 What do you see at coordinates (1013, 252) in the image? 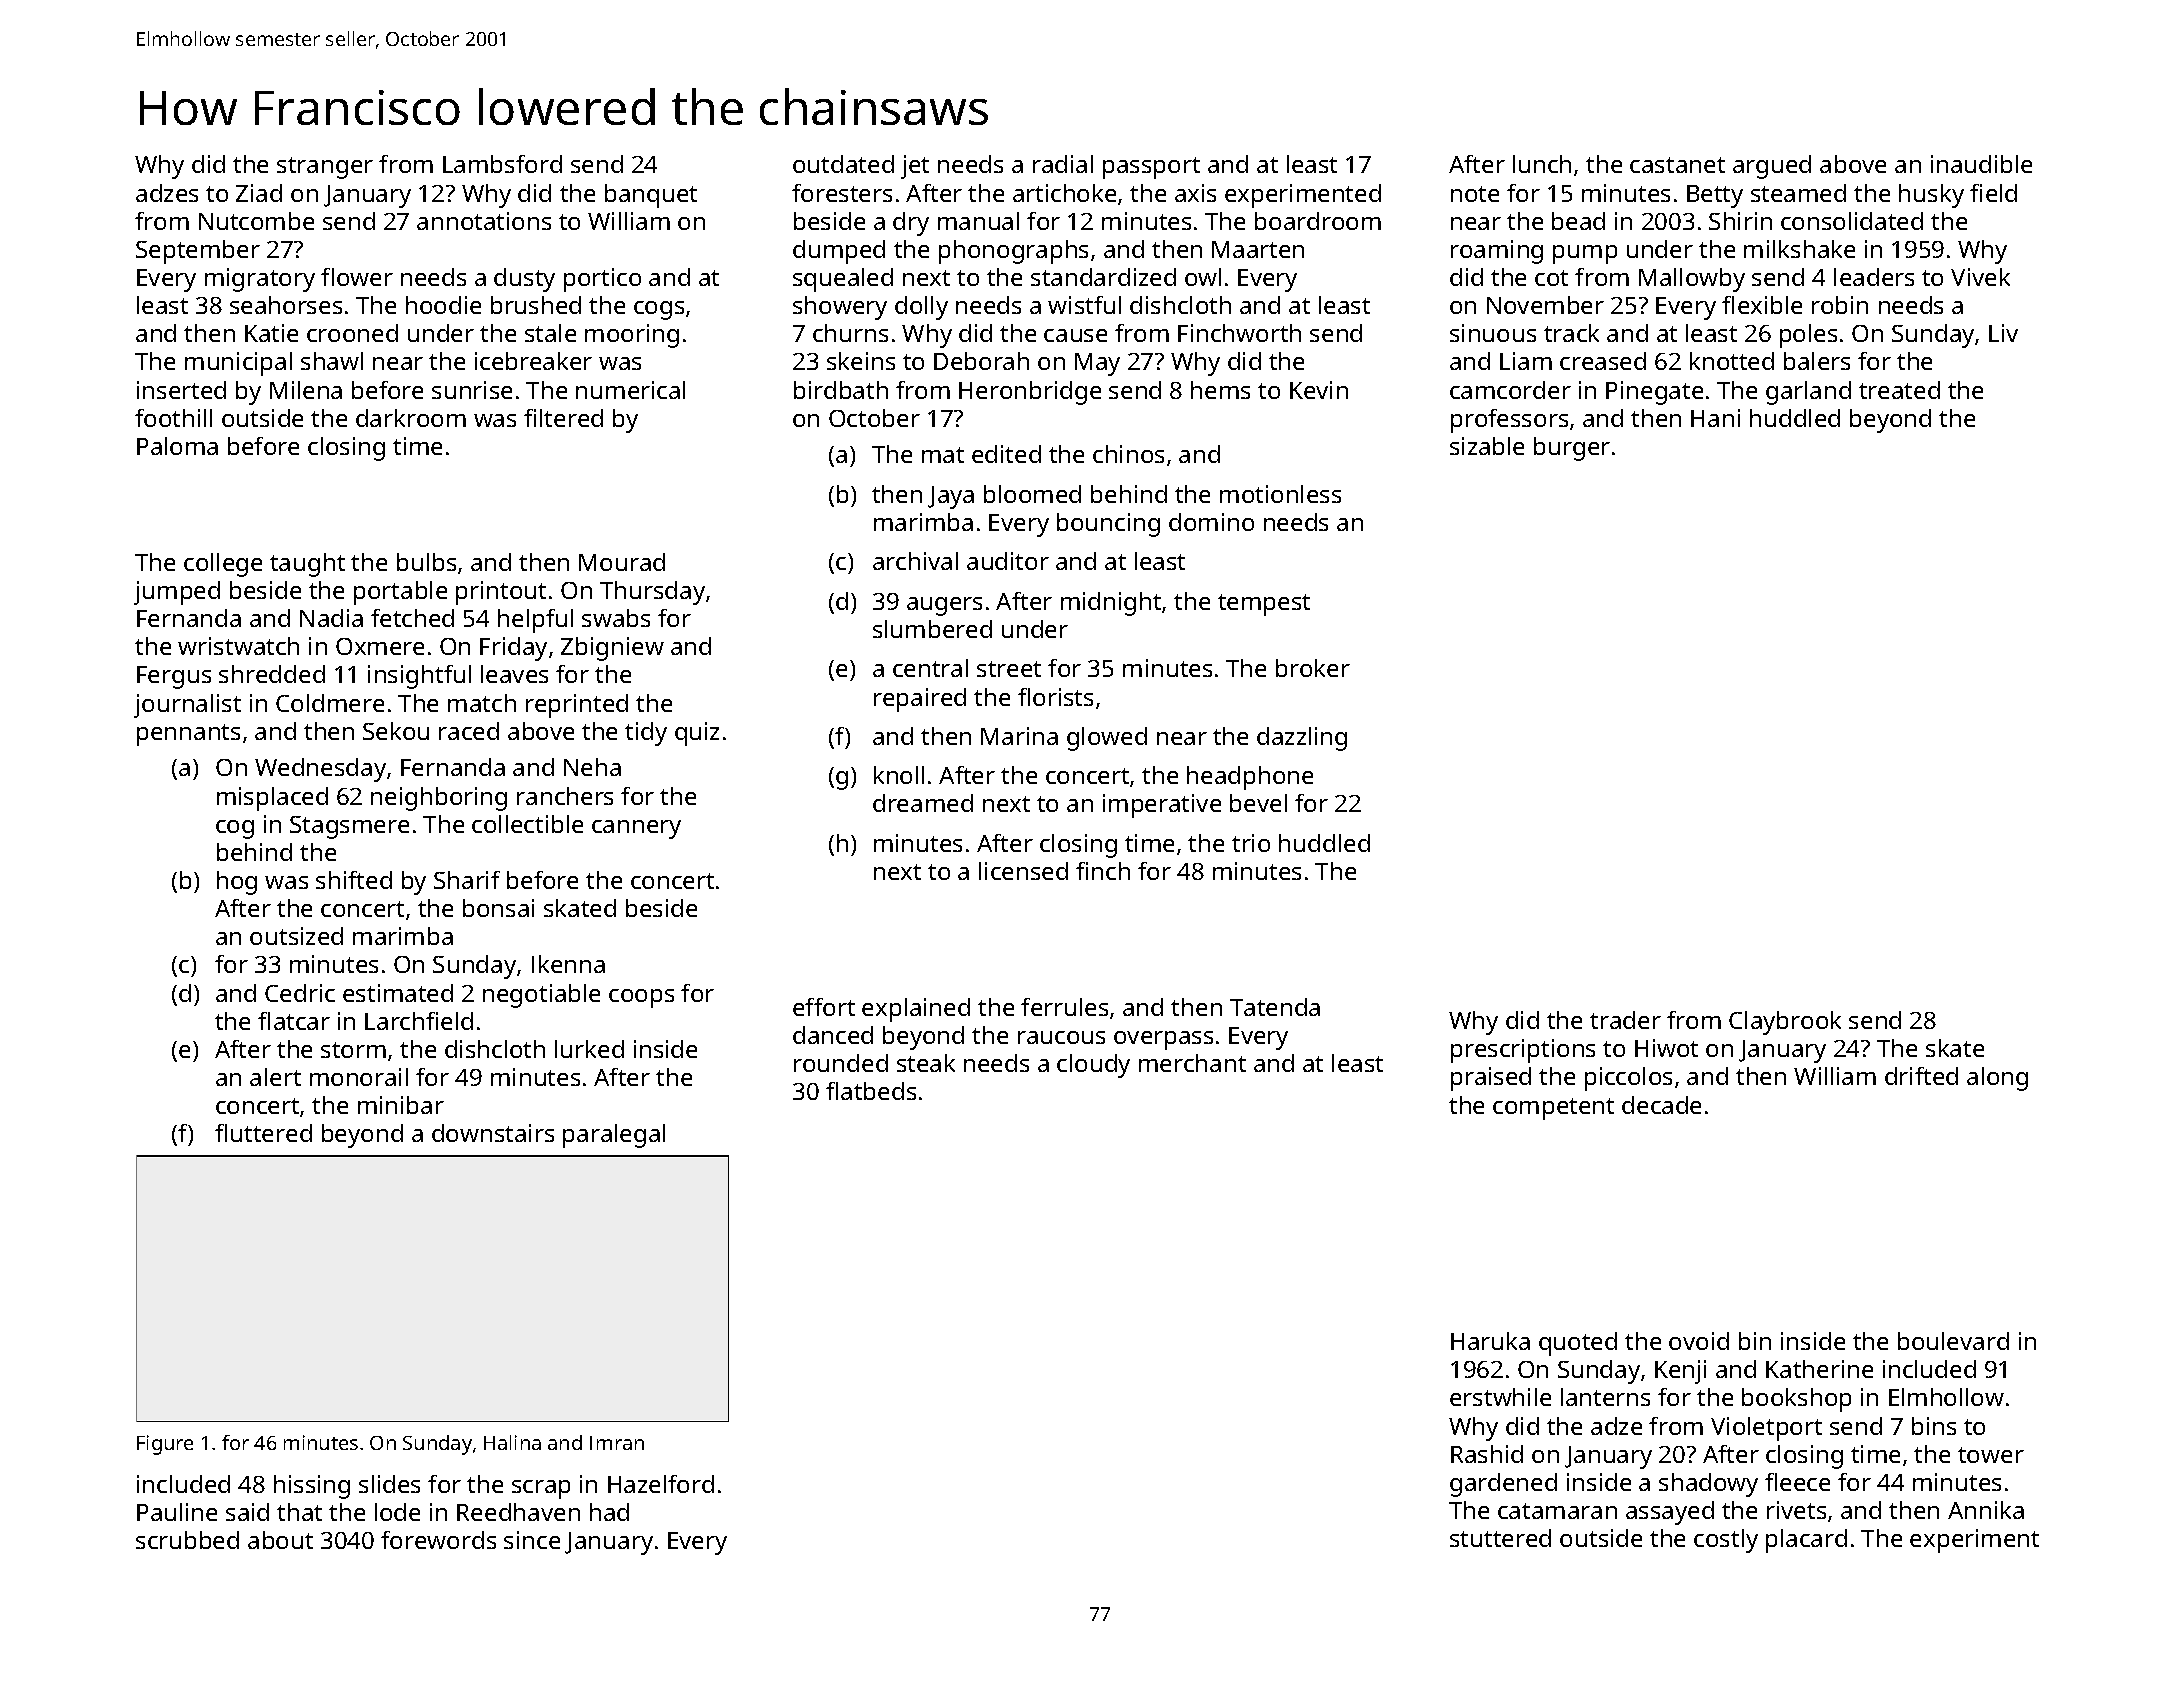
I see `phonographs` at bounding box center [1013, 252].
